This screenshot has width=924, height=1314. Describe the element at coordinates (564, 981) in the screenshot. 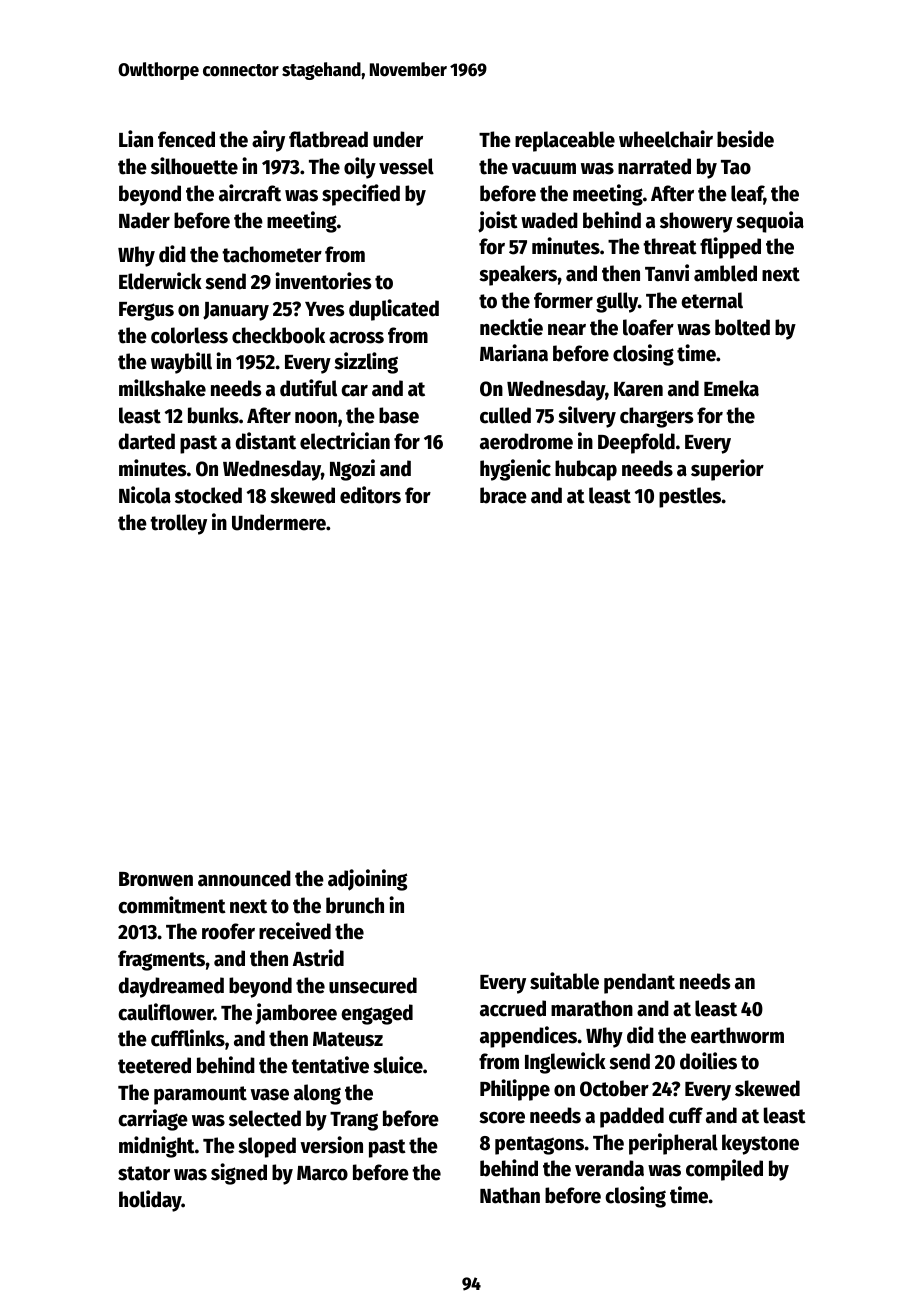

I see `suitable` at that location.
